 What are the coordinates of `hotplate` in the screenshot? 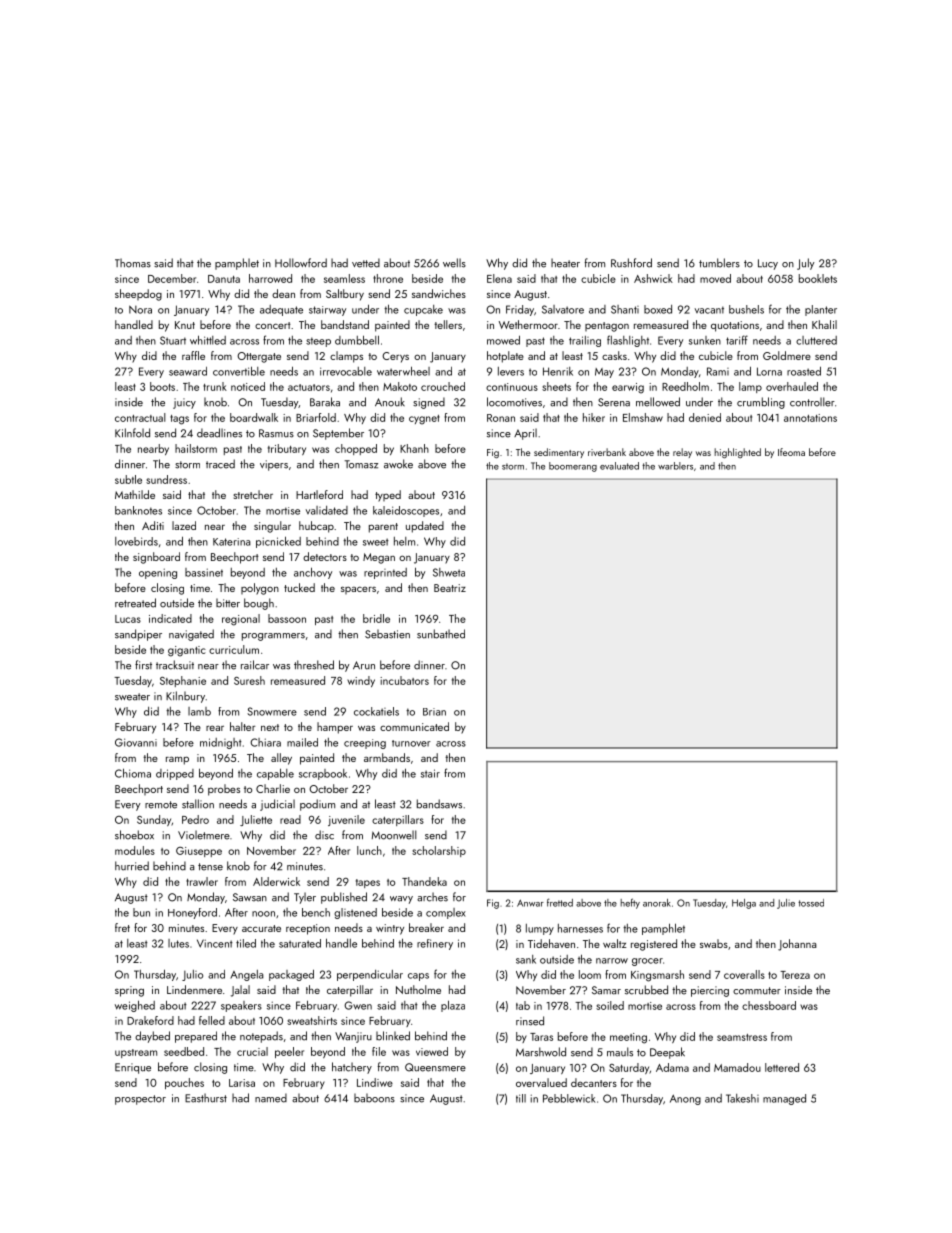 It's located at (505, 357).
